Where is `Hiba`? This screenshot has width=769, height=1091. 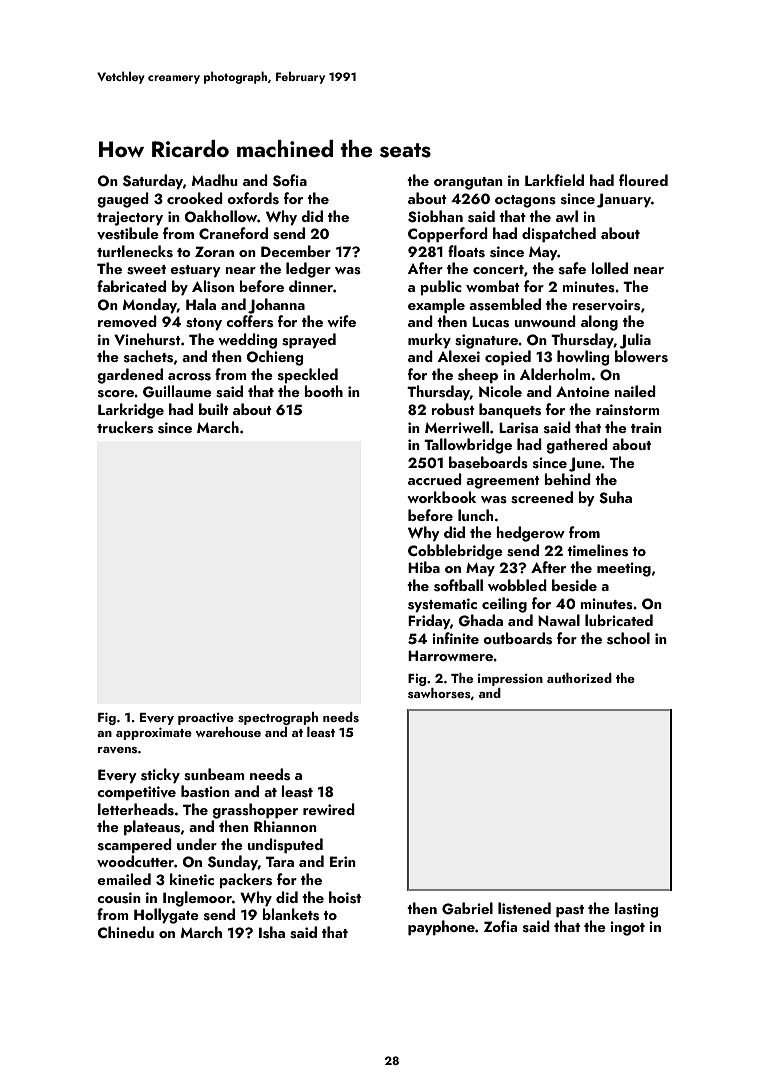 Hiba is located at coordinates (424, 567).
